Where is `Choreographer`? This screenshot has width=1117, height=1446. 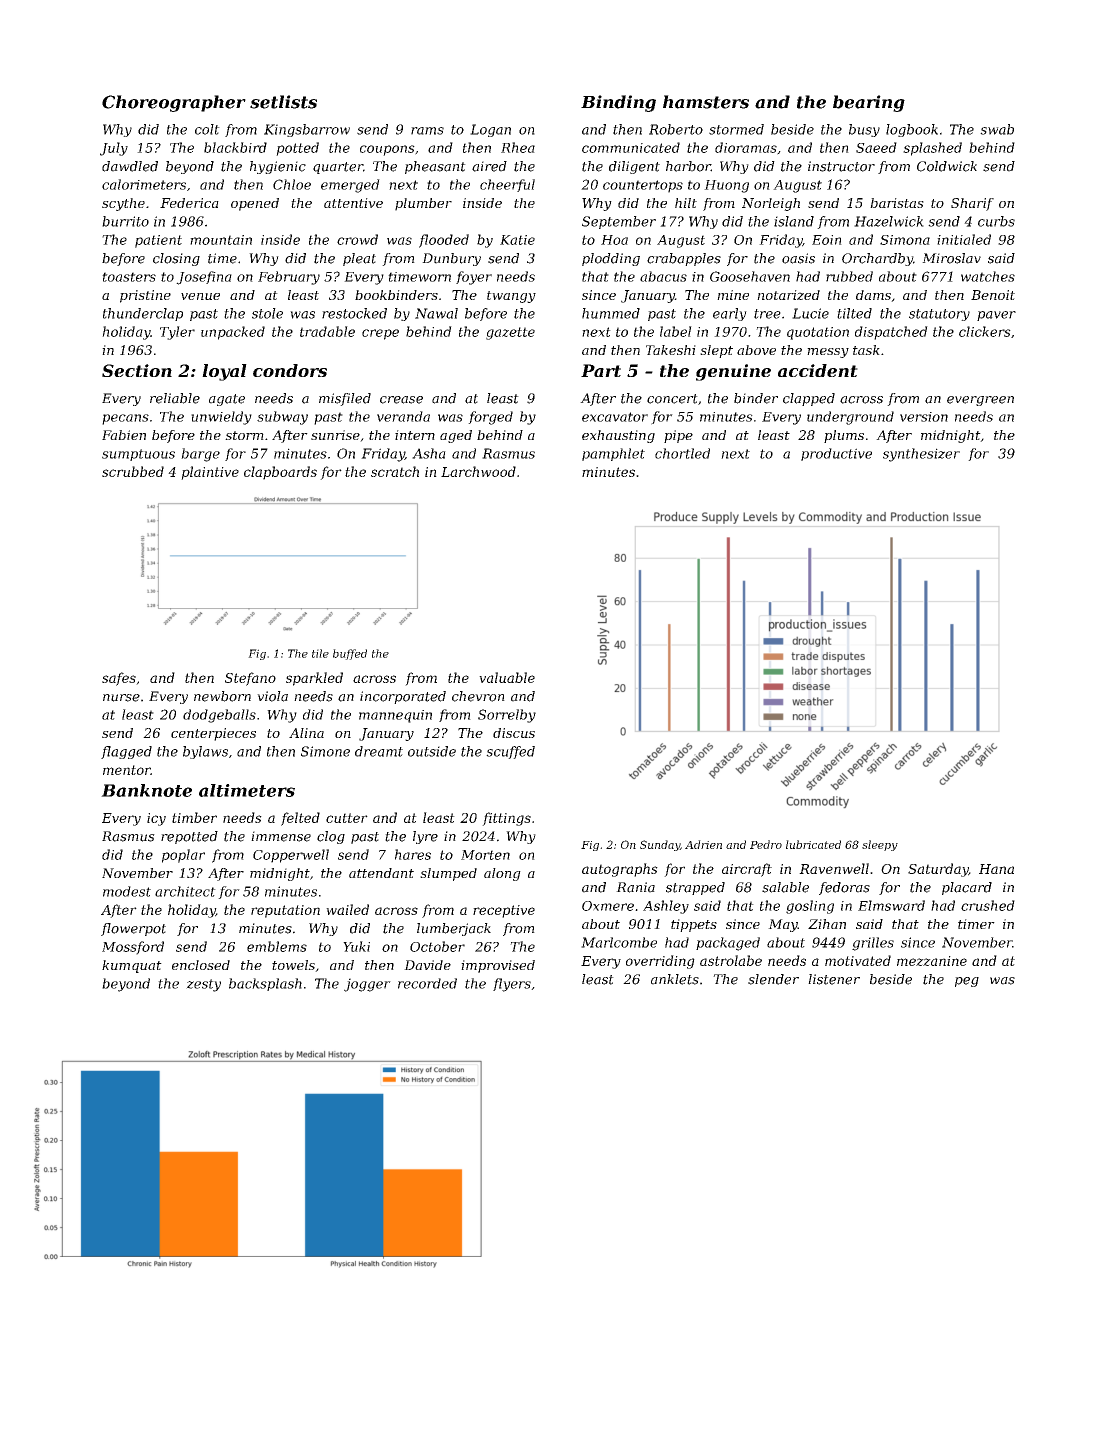
Choreographer is located at coordinates (174, 103).
